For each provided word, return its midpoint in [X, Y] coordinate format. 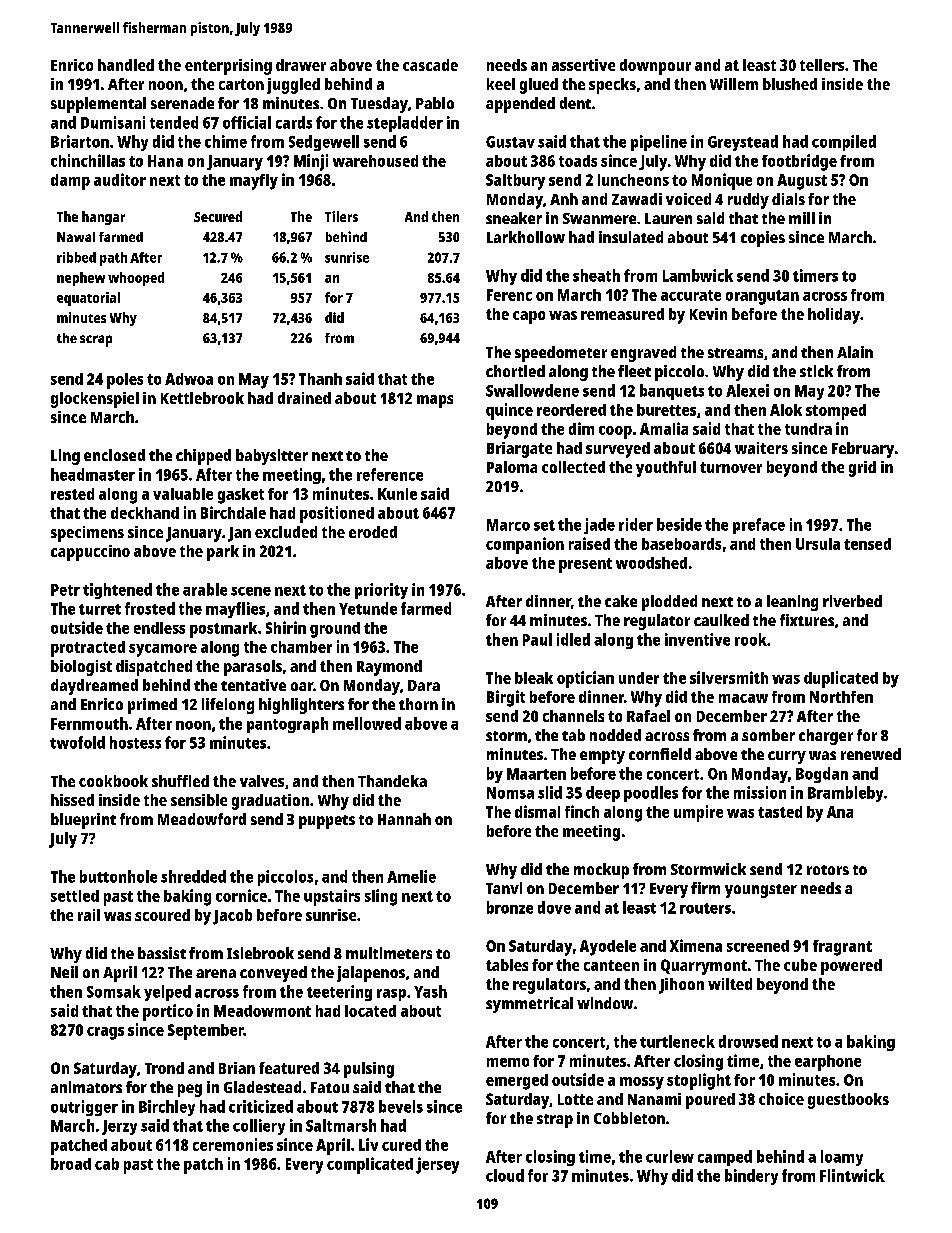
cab [107, 1164]
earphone [828, 1063]
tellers [822, 65]
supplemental [98, 105]
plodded [669, 603]
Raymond [389, 668]
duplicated [841, 679]
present [585, 565]
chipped [203, 457]
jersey [437, 1165]
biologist [81, 668]
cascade [430, 65]
